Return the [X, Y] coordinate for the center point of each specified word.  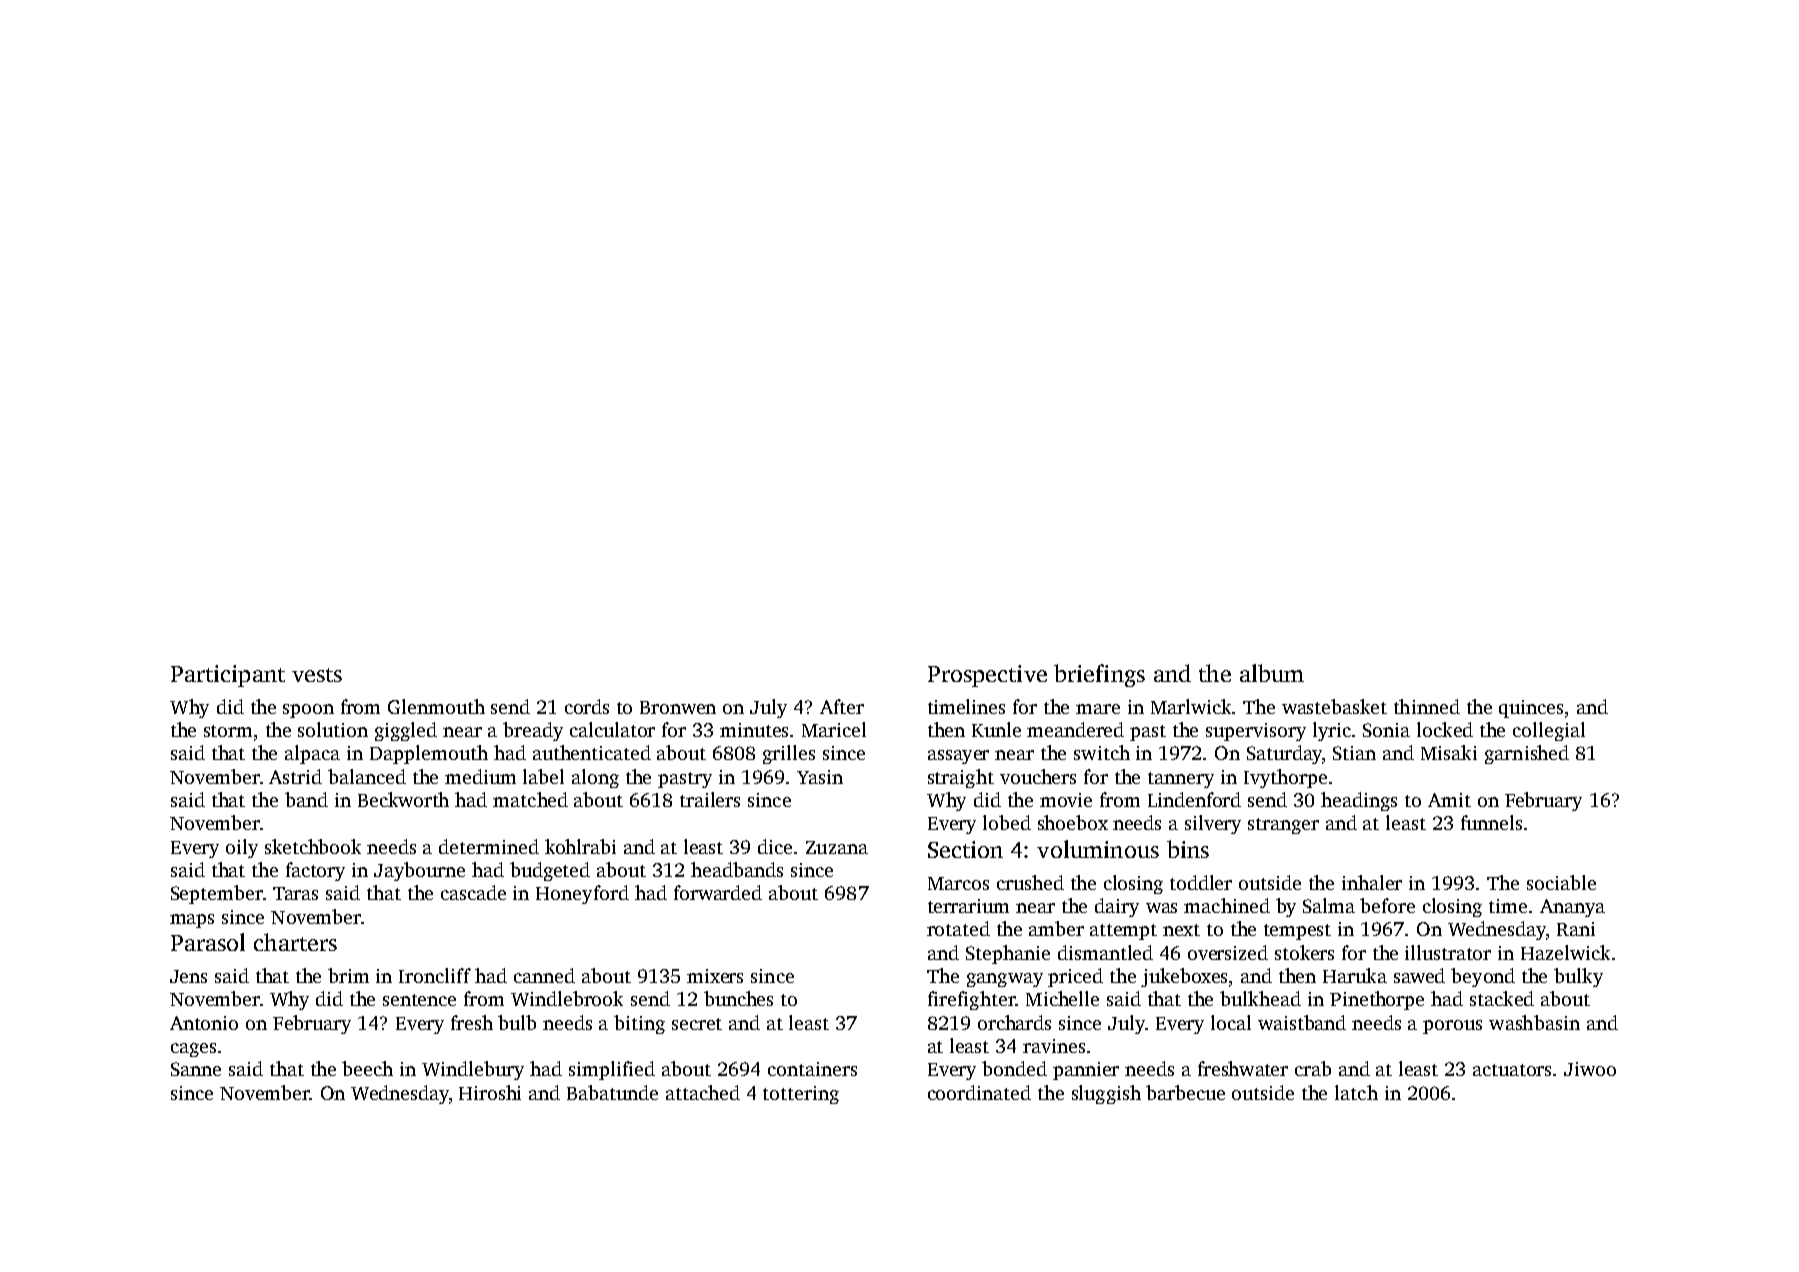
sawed [1419, 975]
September [217, 894]
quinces [1531, 709]
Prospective [987, 676]
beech [367, 1068]
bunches [738, 998]
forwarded [718, 892]
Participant [228, 676]
